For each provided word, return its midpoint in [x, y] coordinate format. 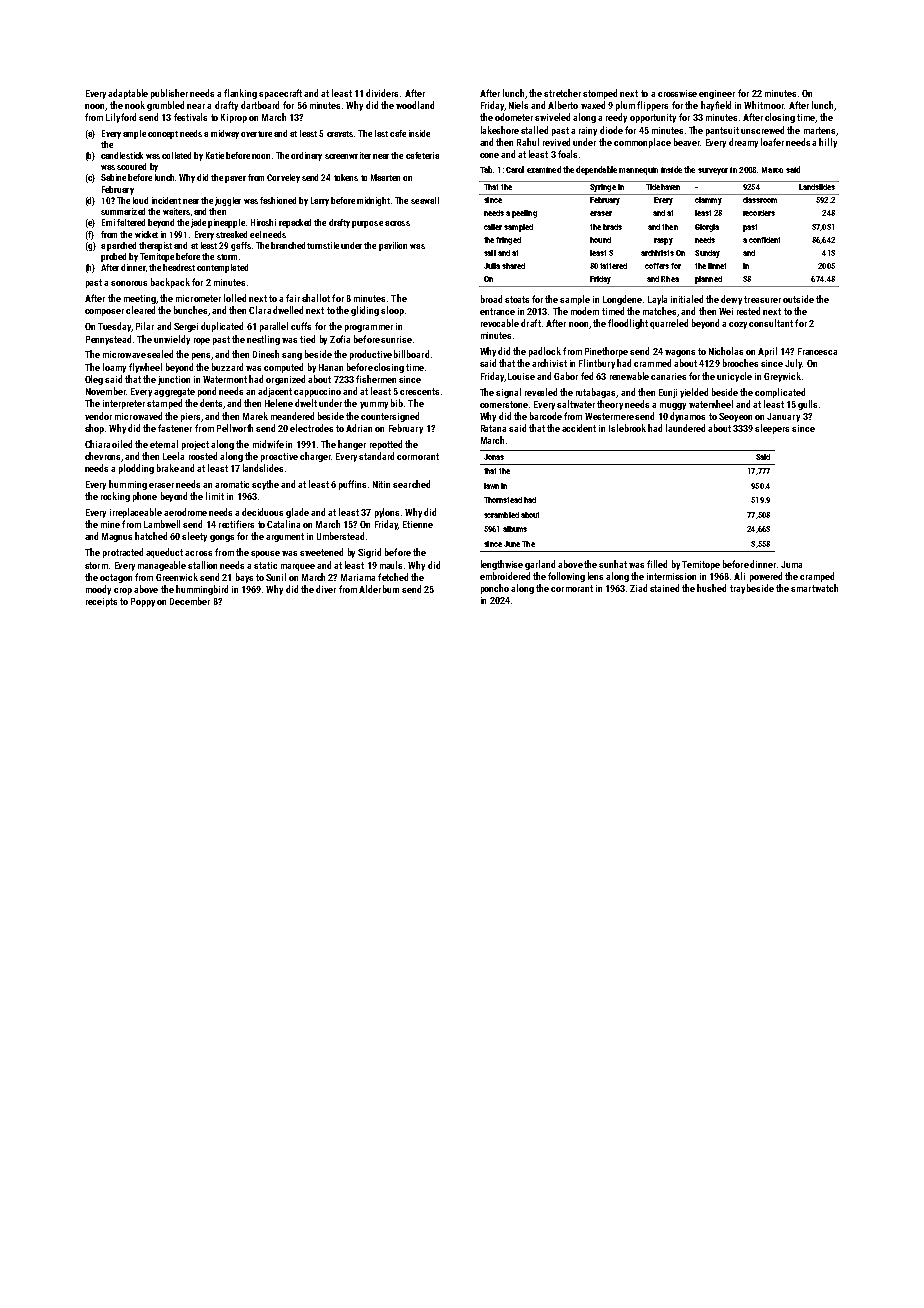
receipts [101, 602]
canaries [668, 376]
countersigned [390, 417]
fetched [393, 577]
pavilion [393, 246]
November [106, 391]
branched [288, 245]
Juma [791, 564]
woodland [415, 105]
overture [256, 134]
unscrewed [762, 130]
